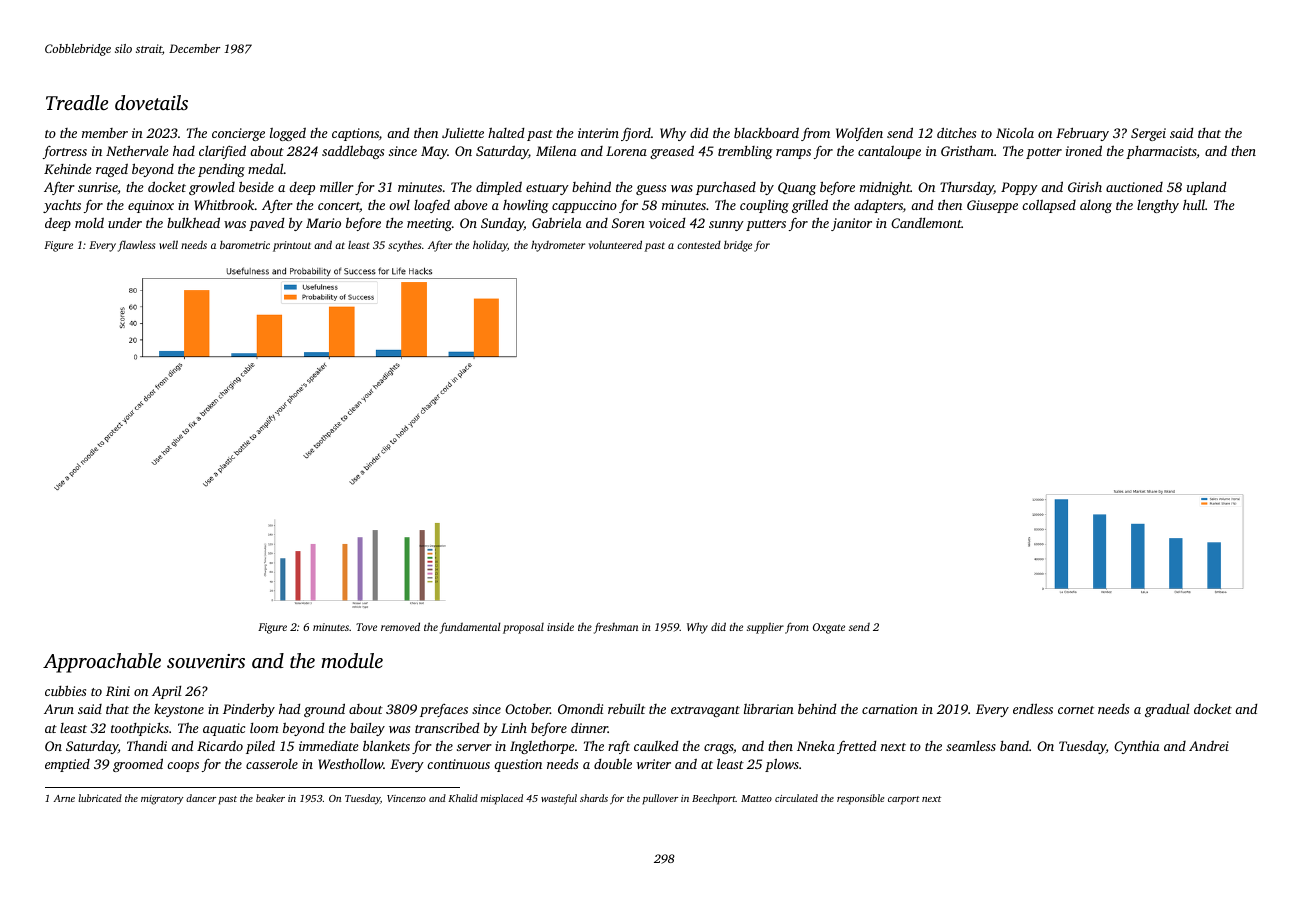 This screenshot has width=1308, height=924. What do you see at coordinates (406, 798) in the screenshot?
I see `Vincenzo` at bounding box center [406, 798].
